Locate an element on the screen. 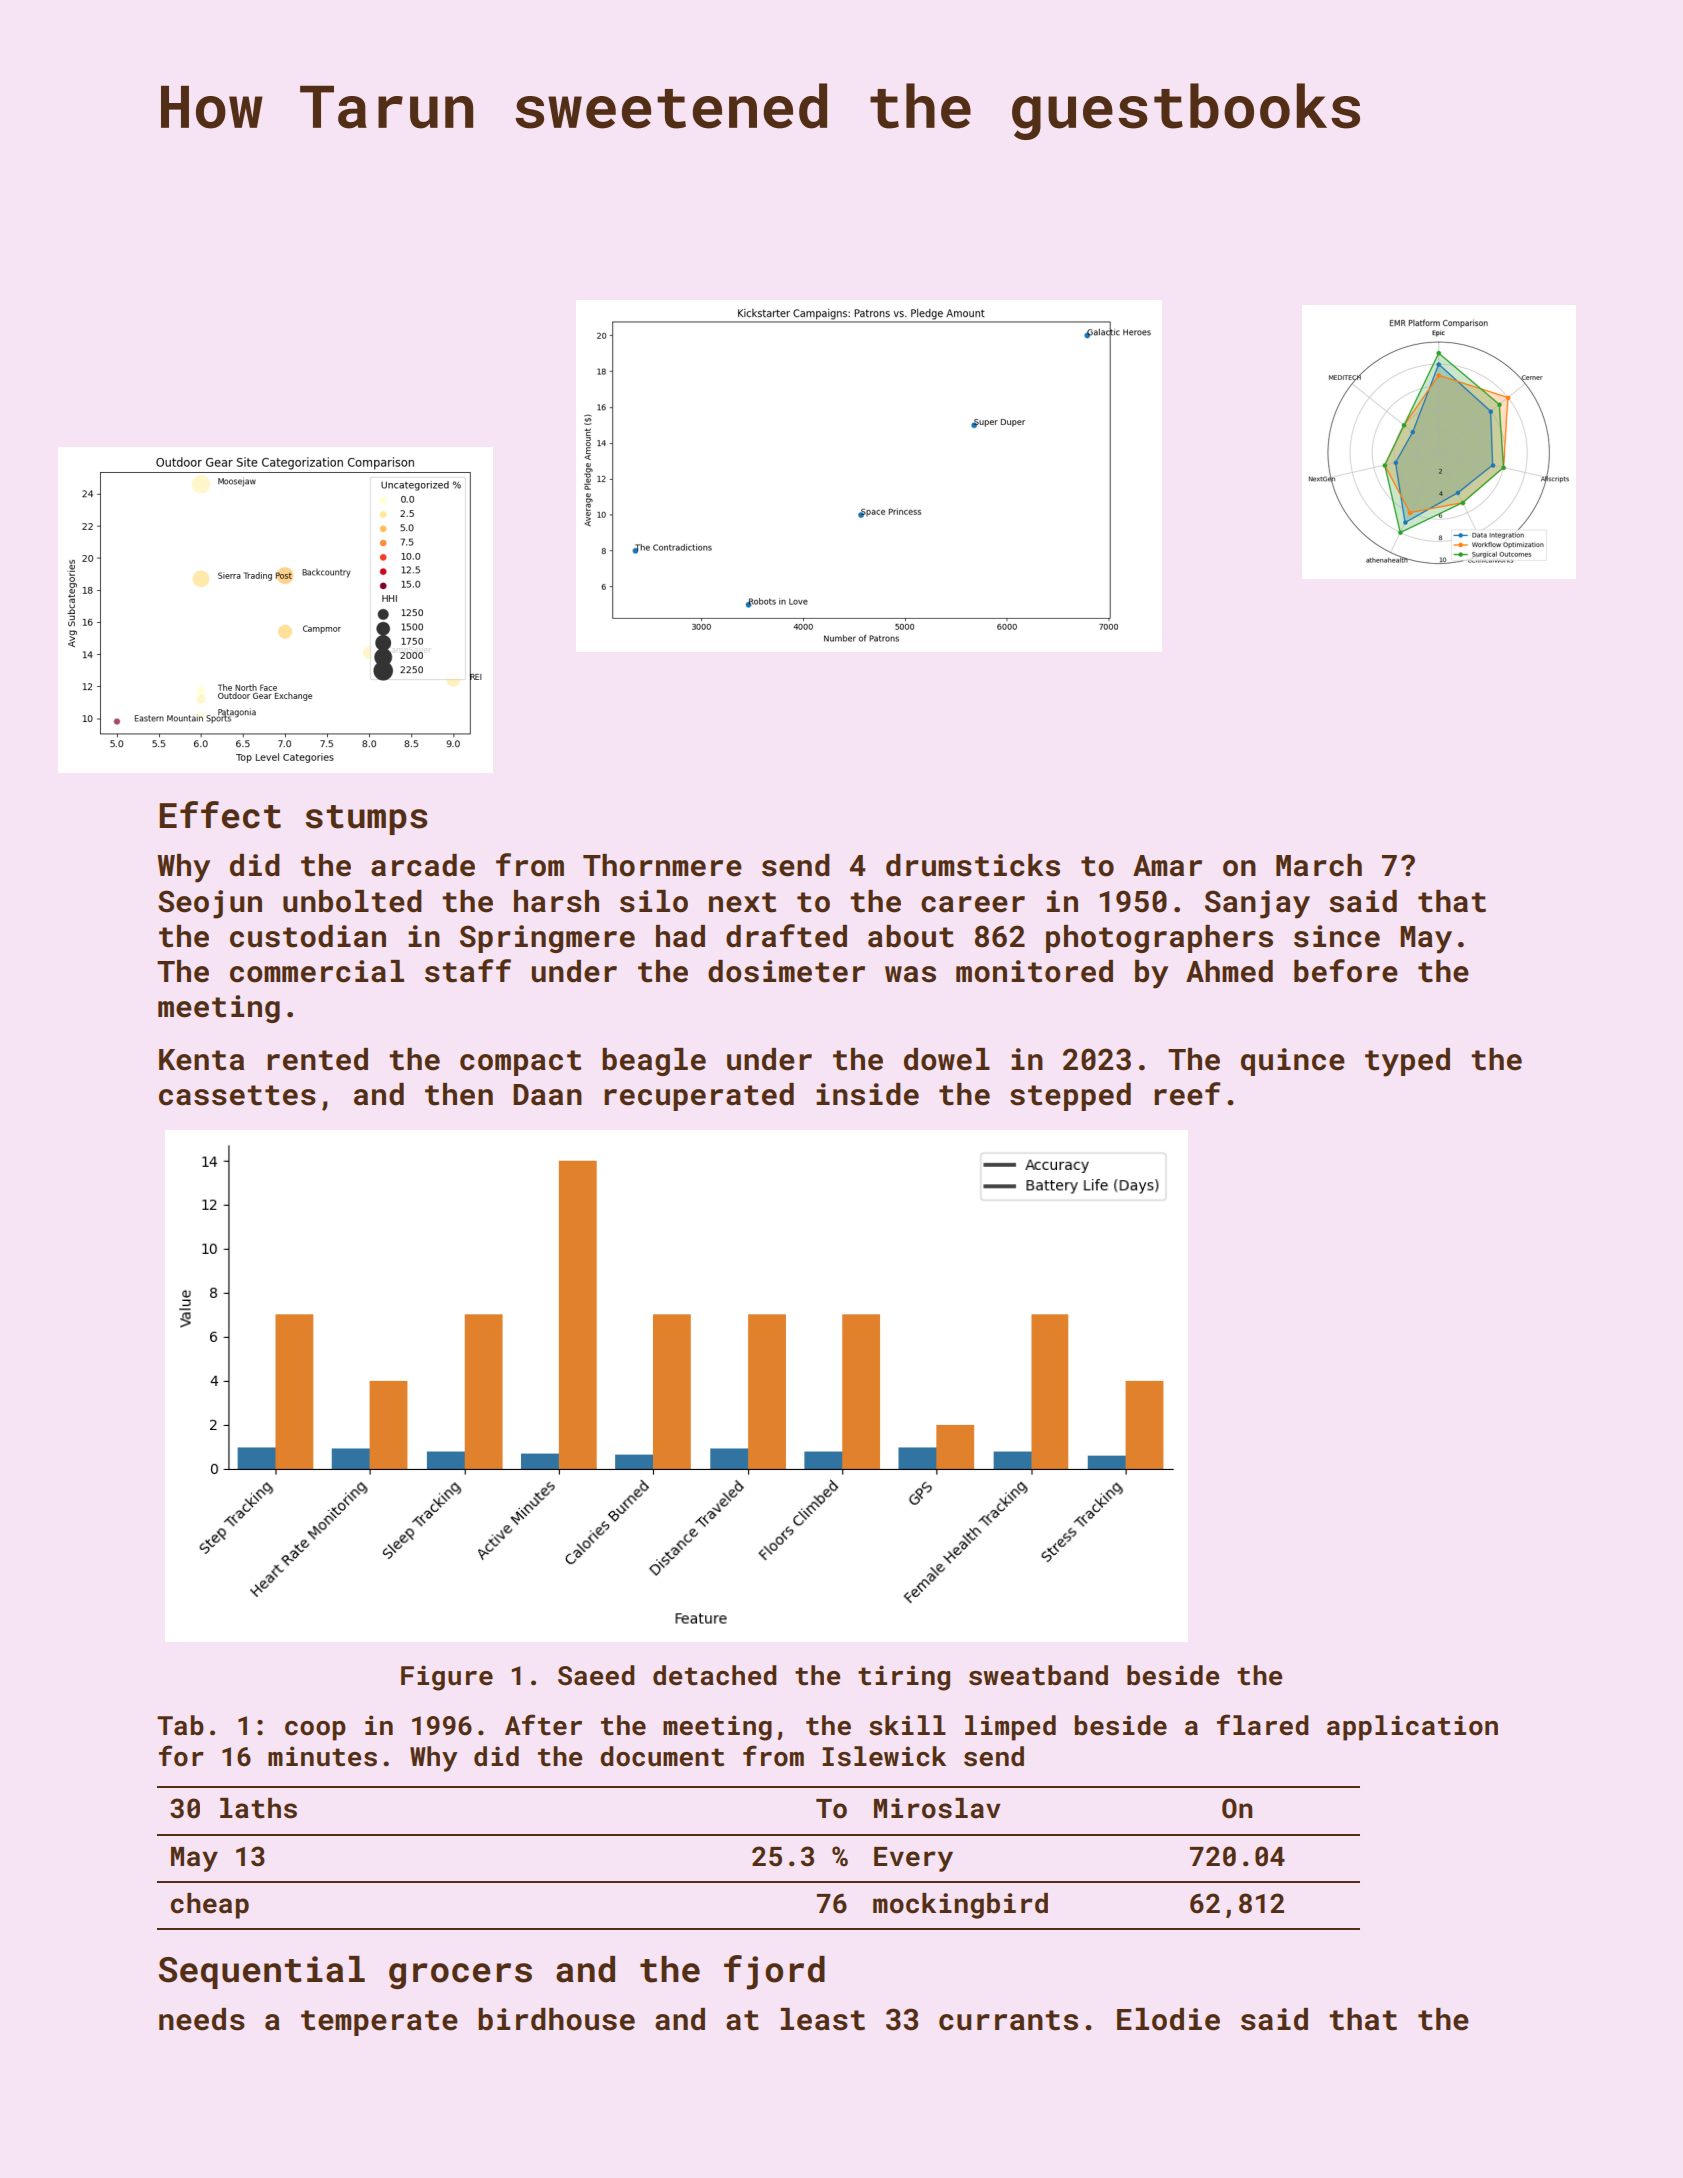 The image size is (1683, 2178). Amar is located at coordinates (1167, 866).
